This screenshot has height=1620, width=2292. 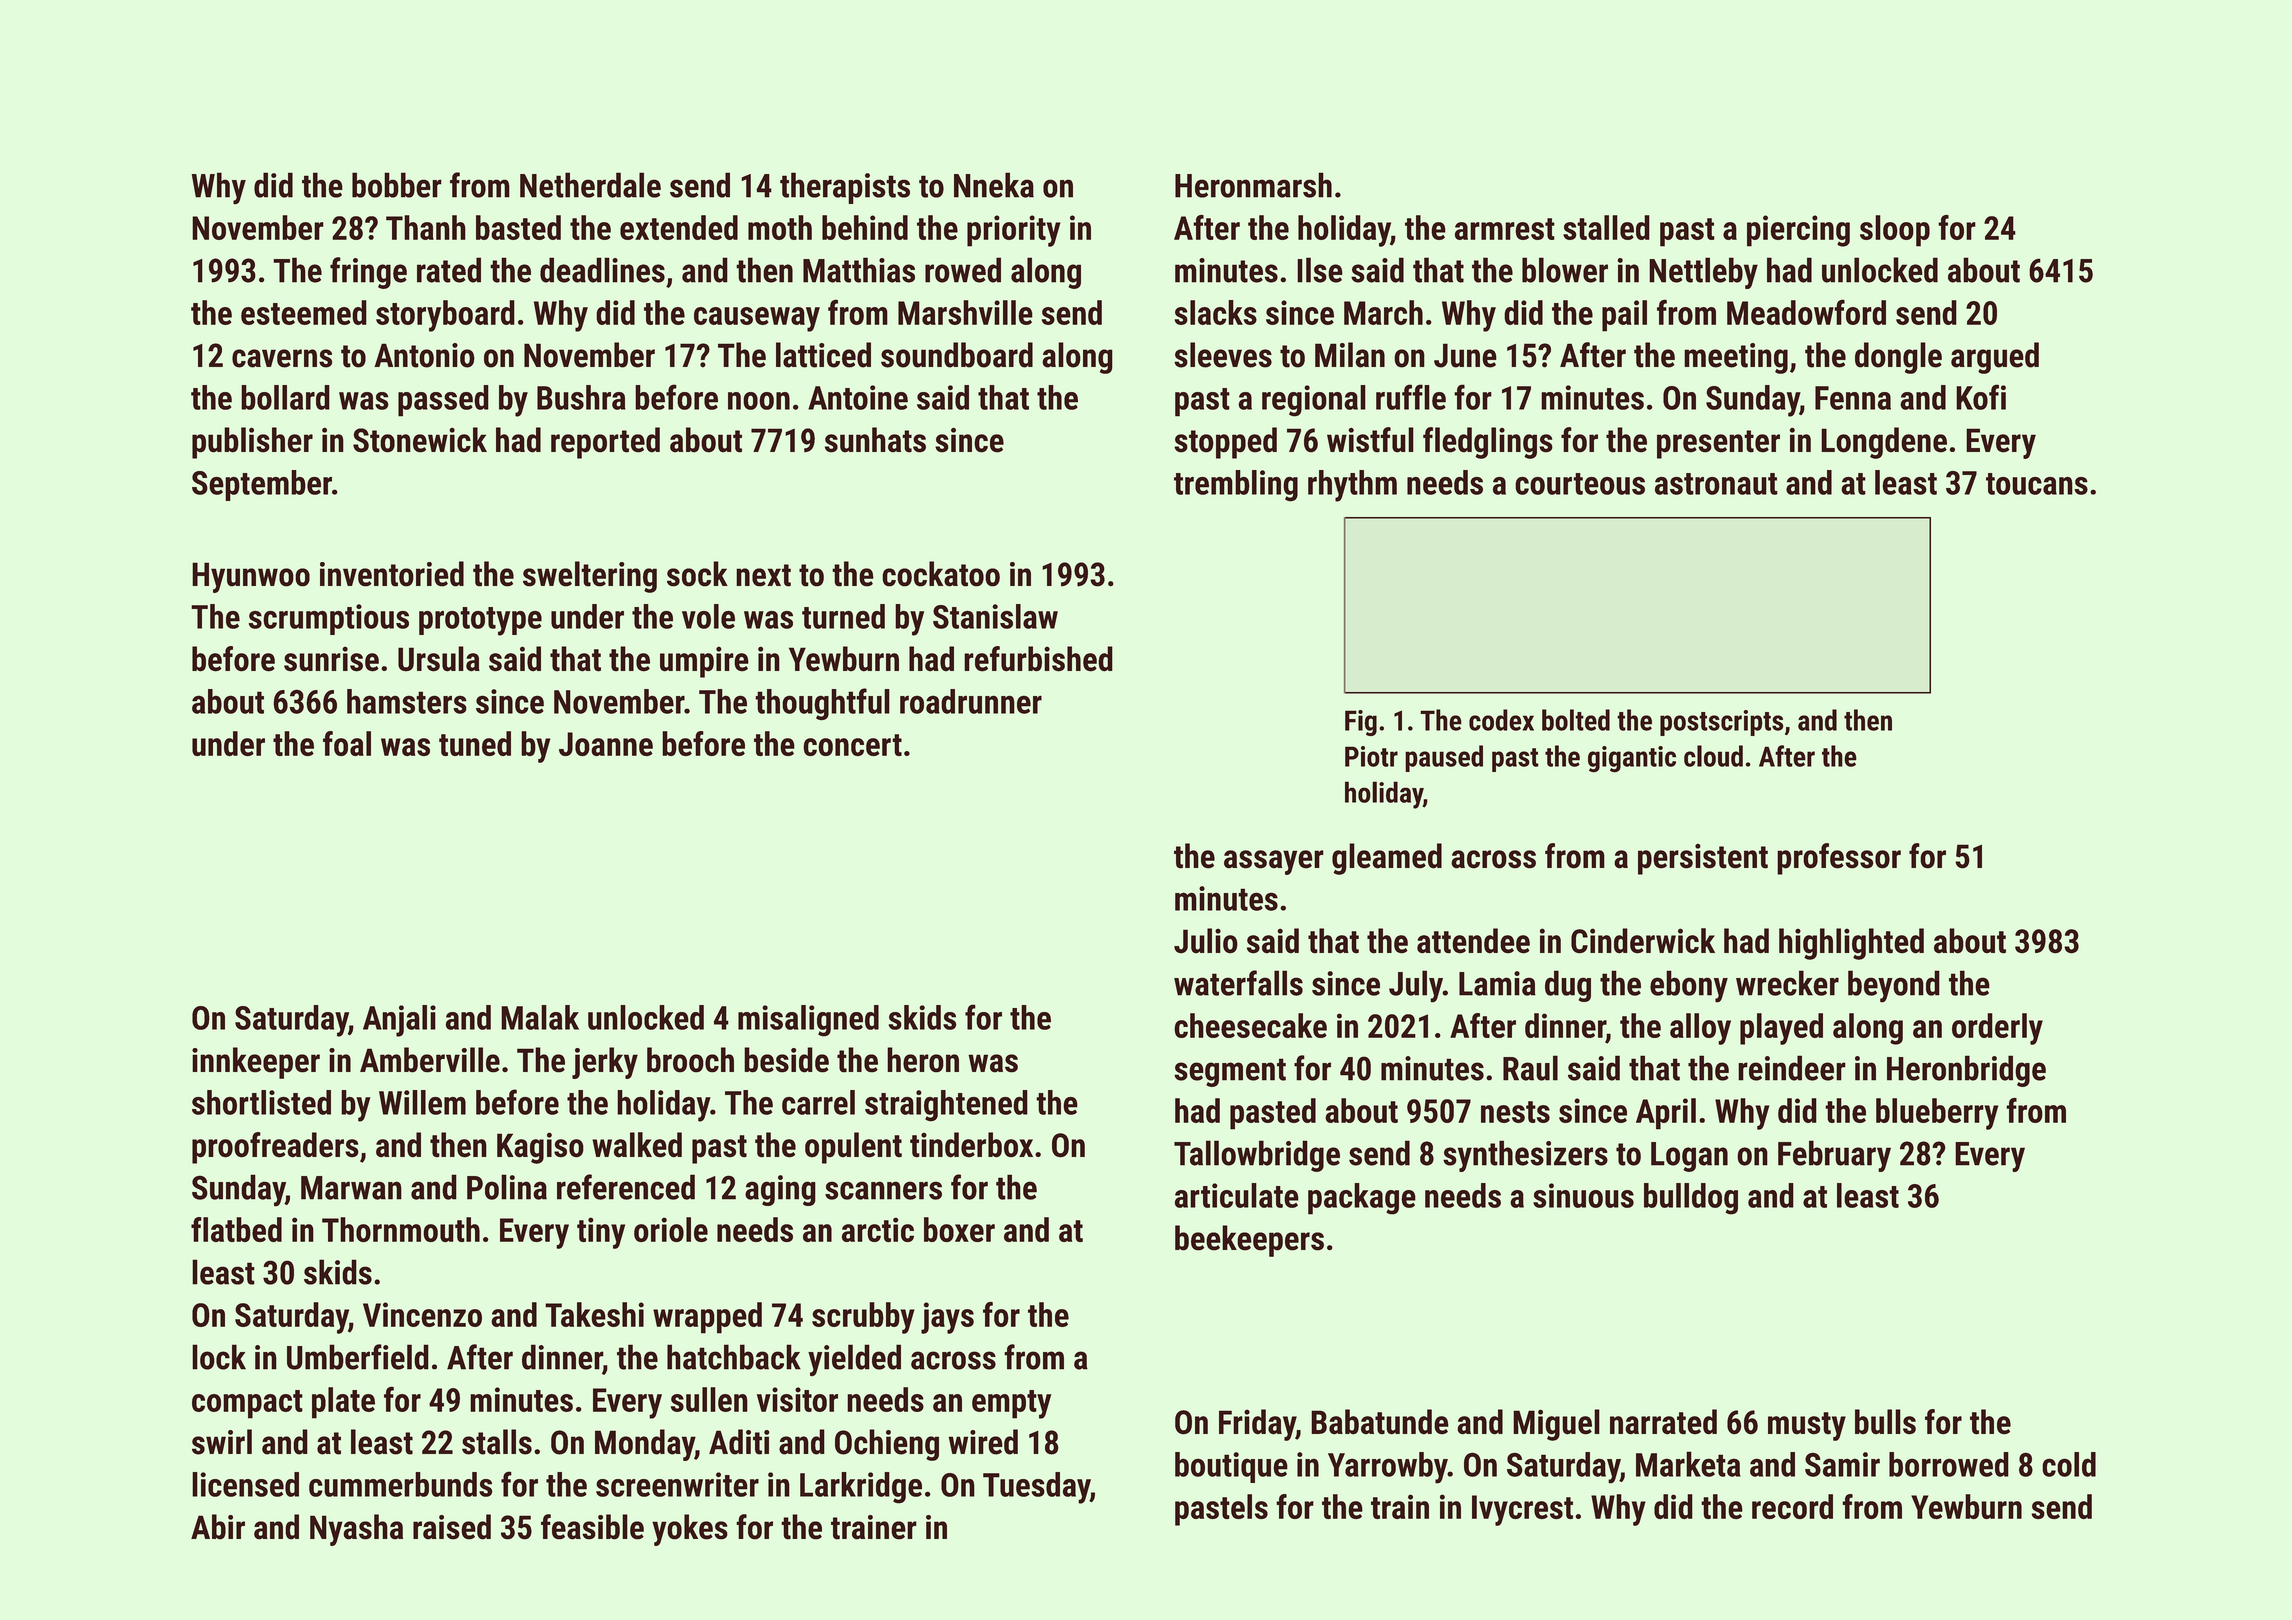 What do you see at coordinates (859, 270) in the screenshot?
I see `Matthias` at bounding box center [859, 270].
